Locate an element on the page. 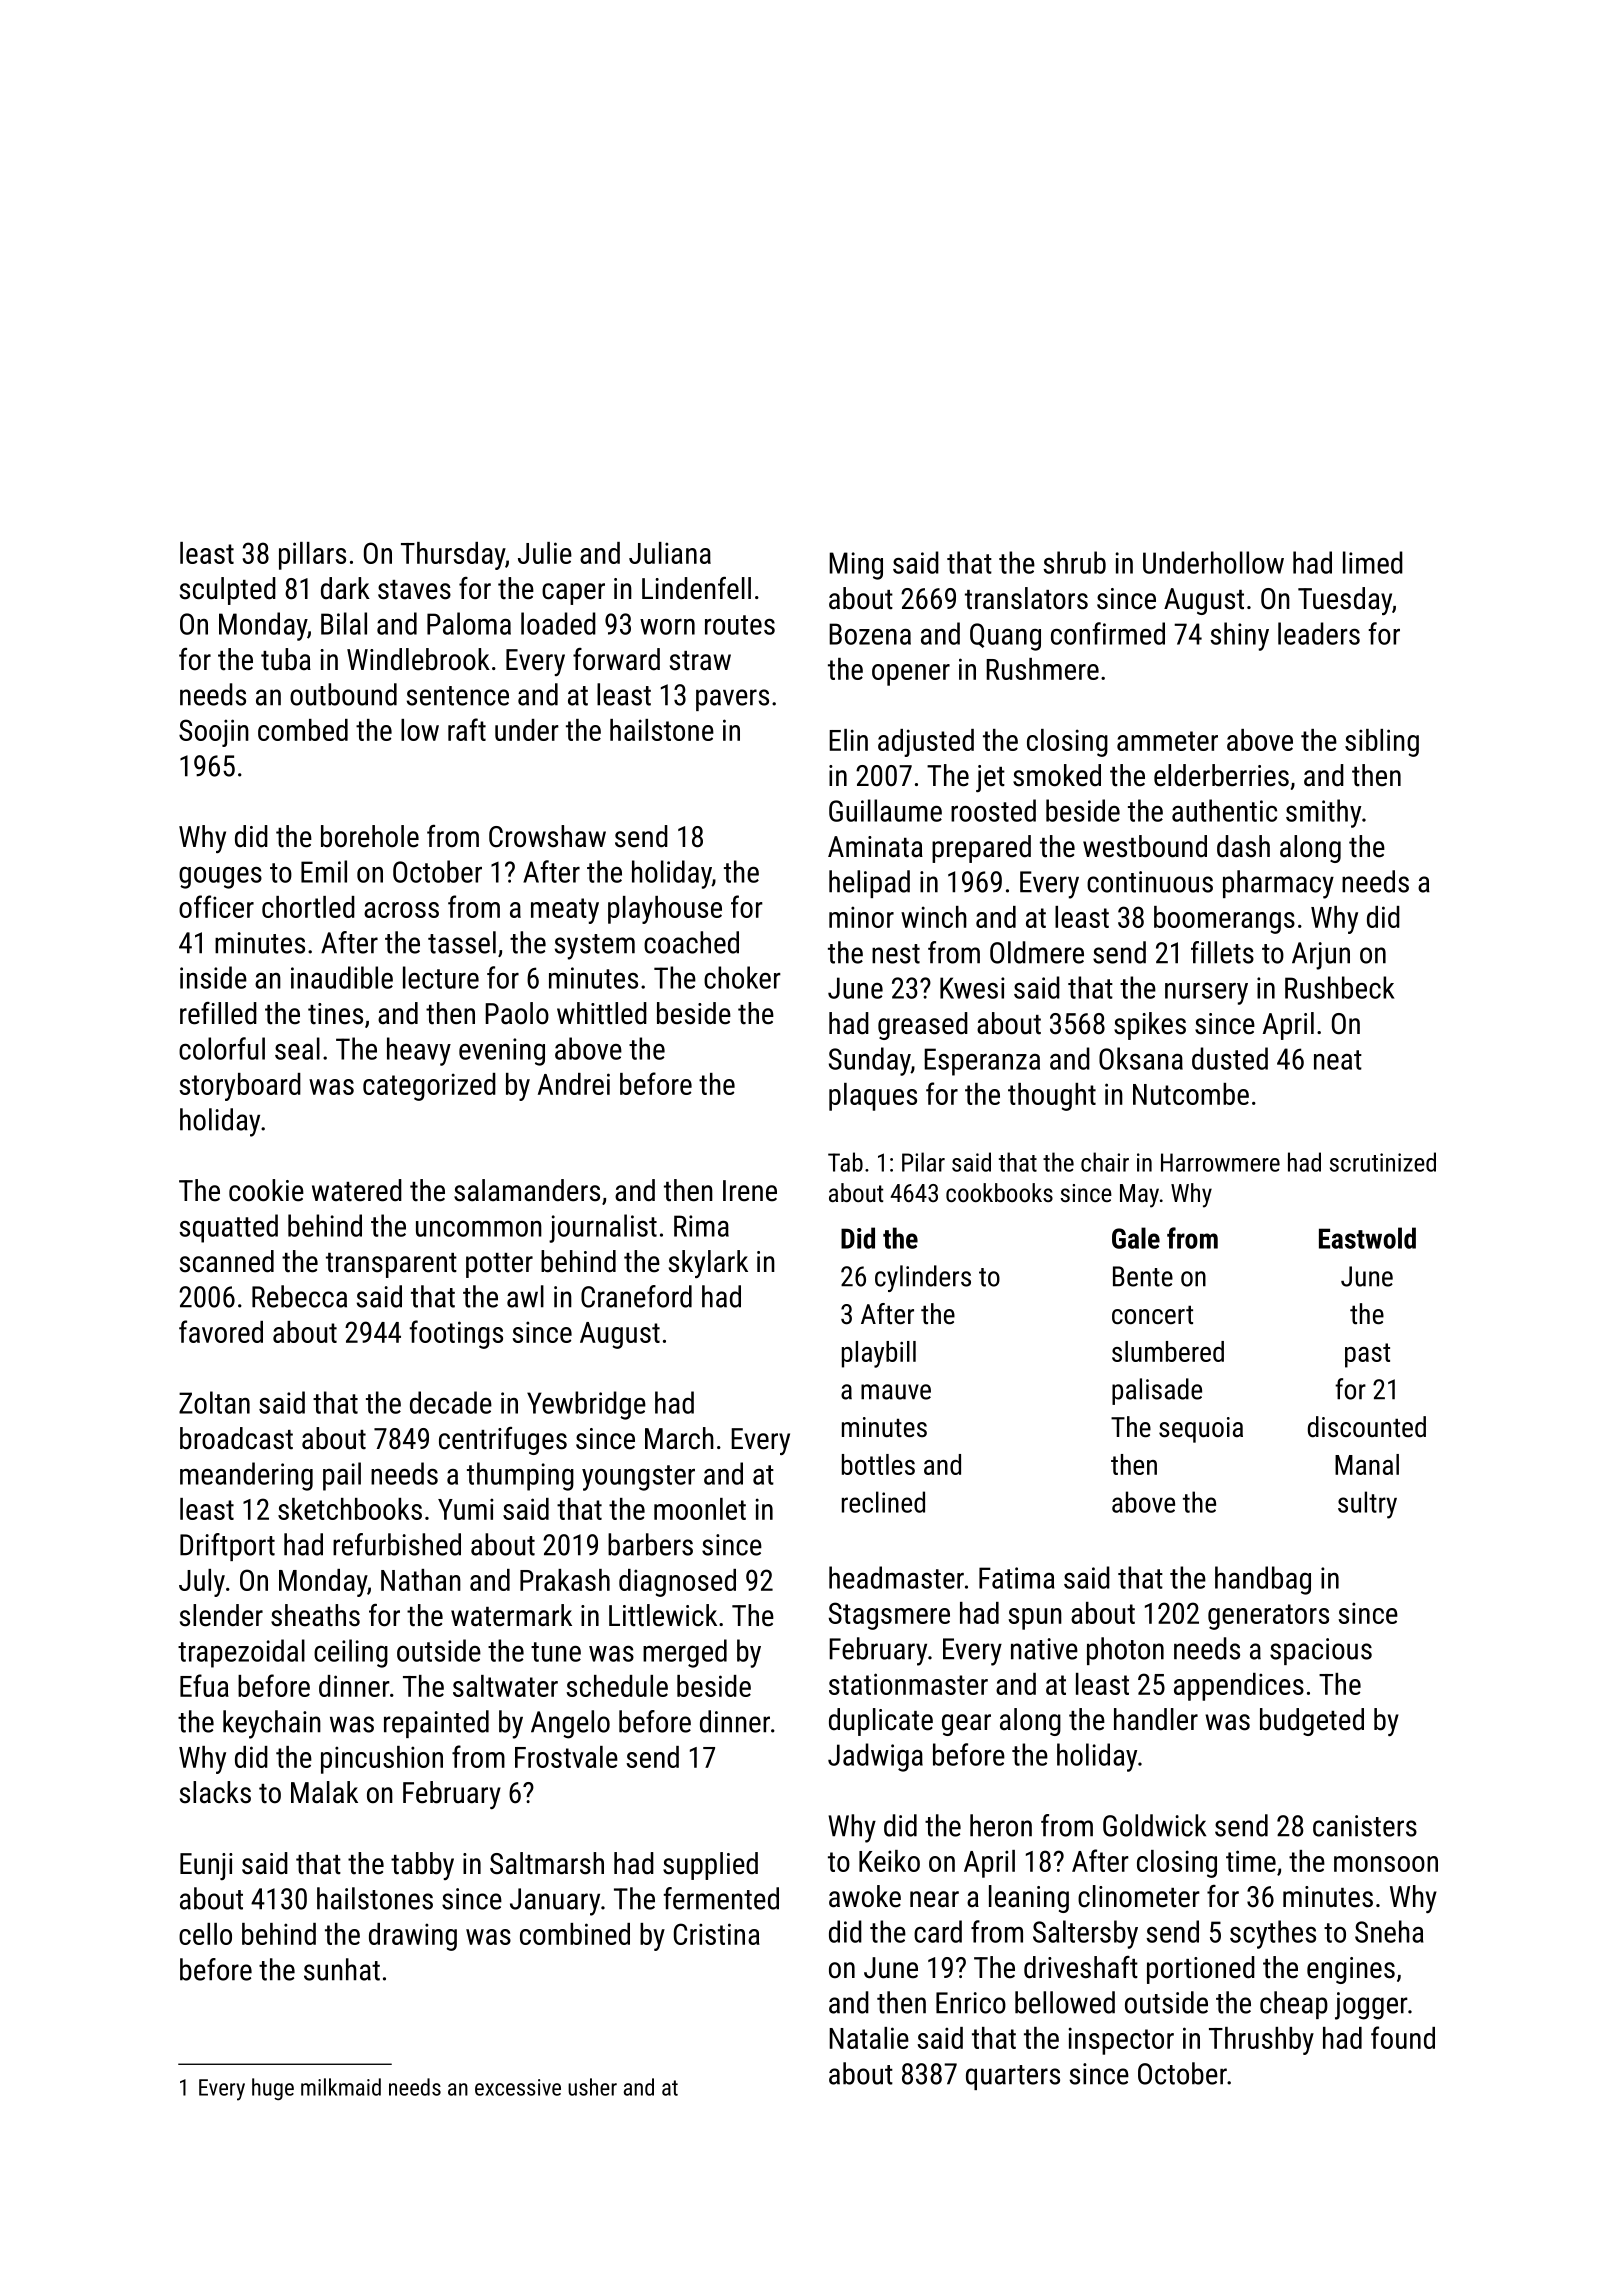  Rushbeck is located at coordinates (1340, 987).
